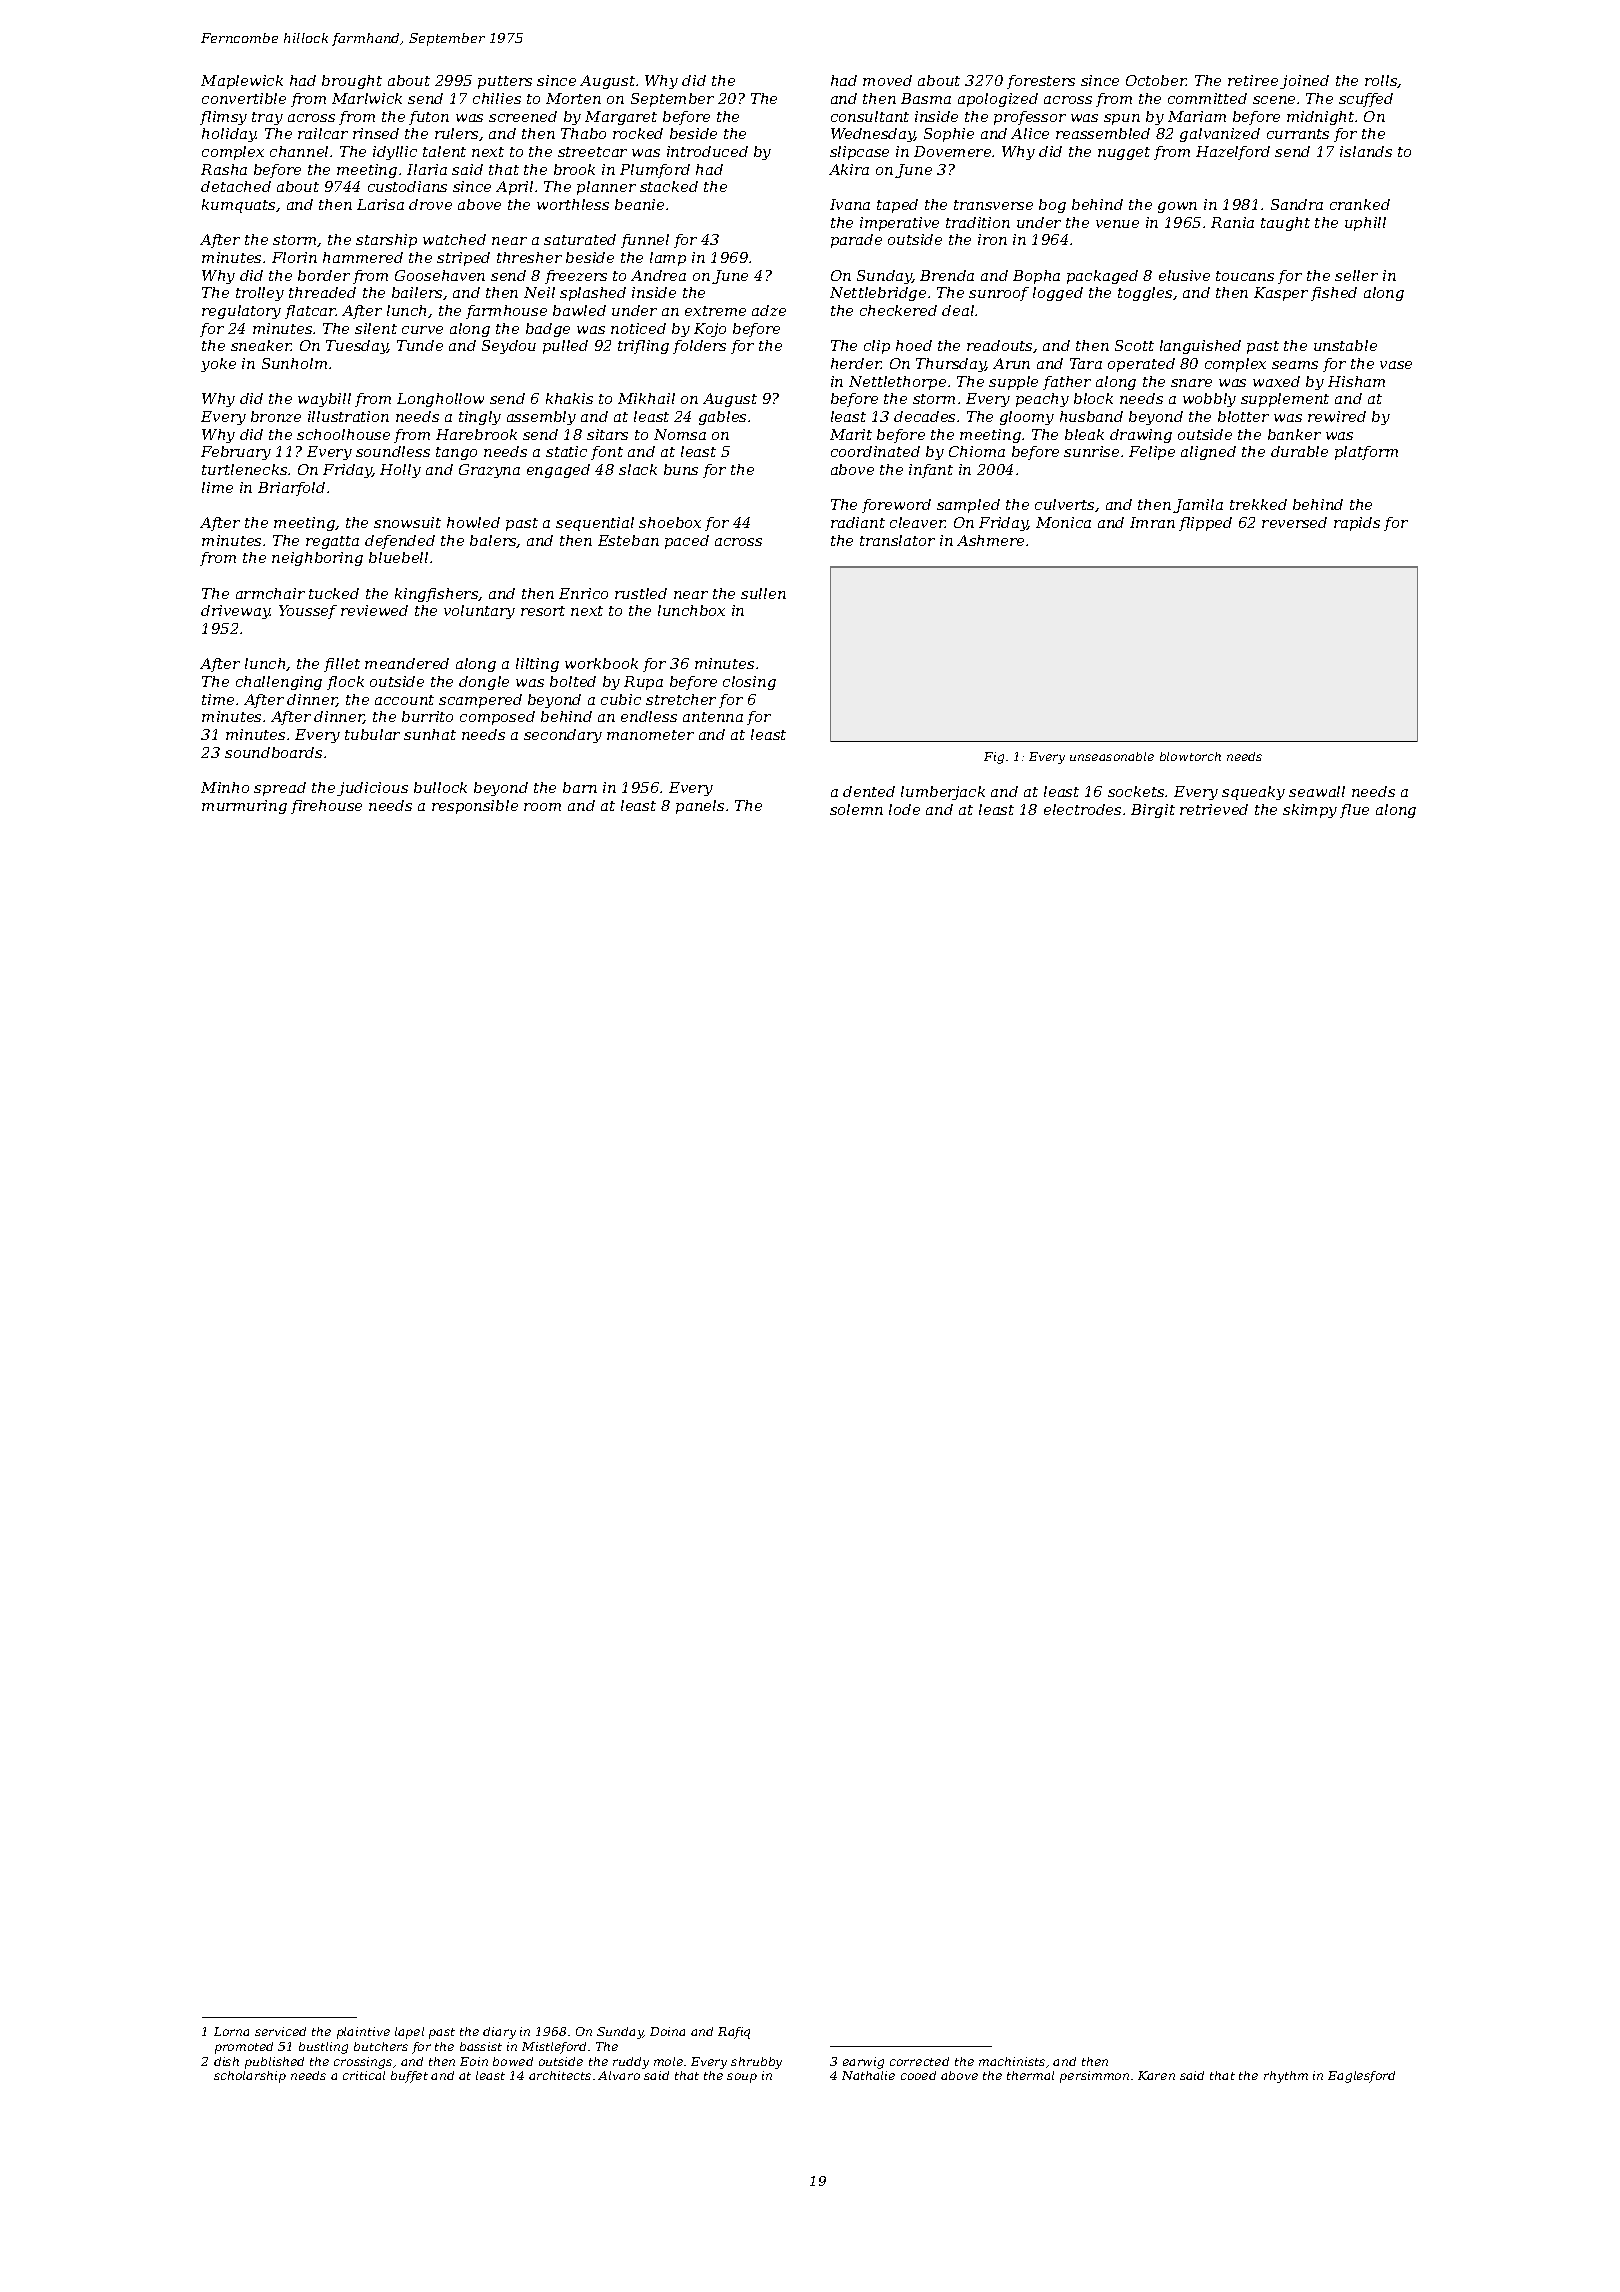 Image resolution: width=1620 pixels, height=2292 pixels. Describe the element at coordinates (217, 487) in the screenshot. I see `lime` at that location.
